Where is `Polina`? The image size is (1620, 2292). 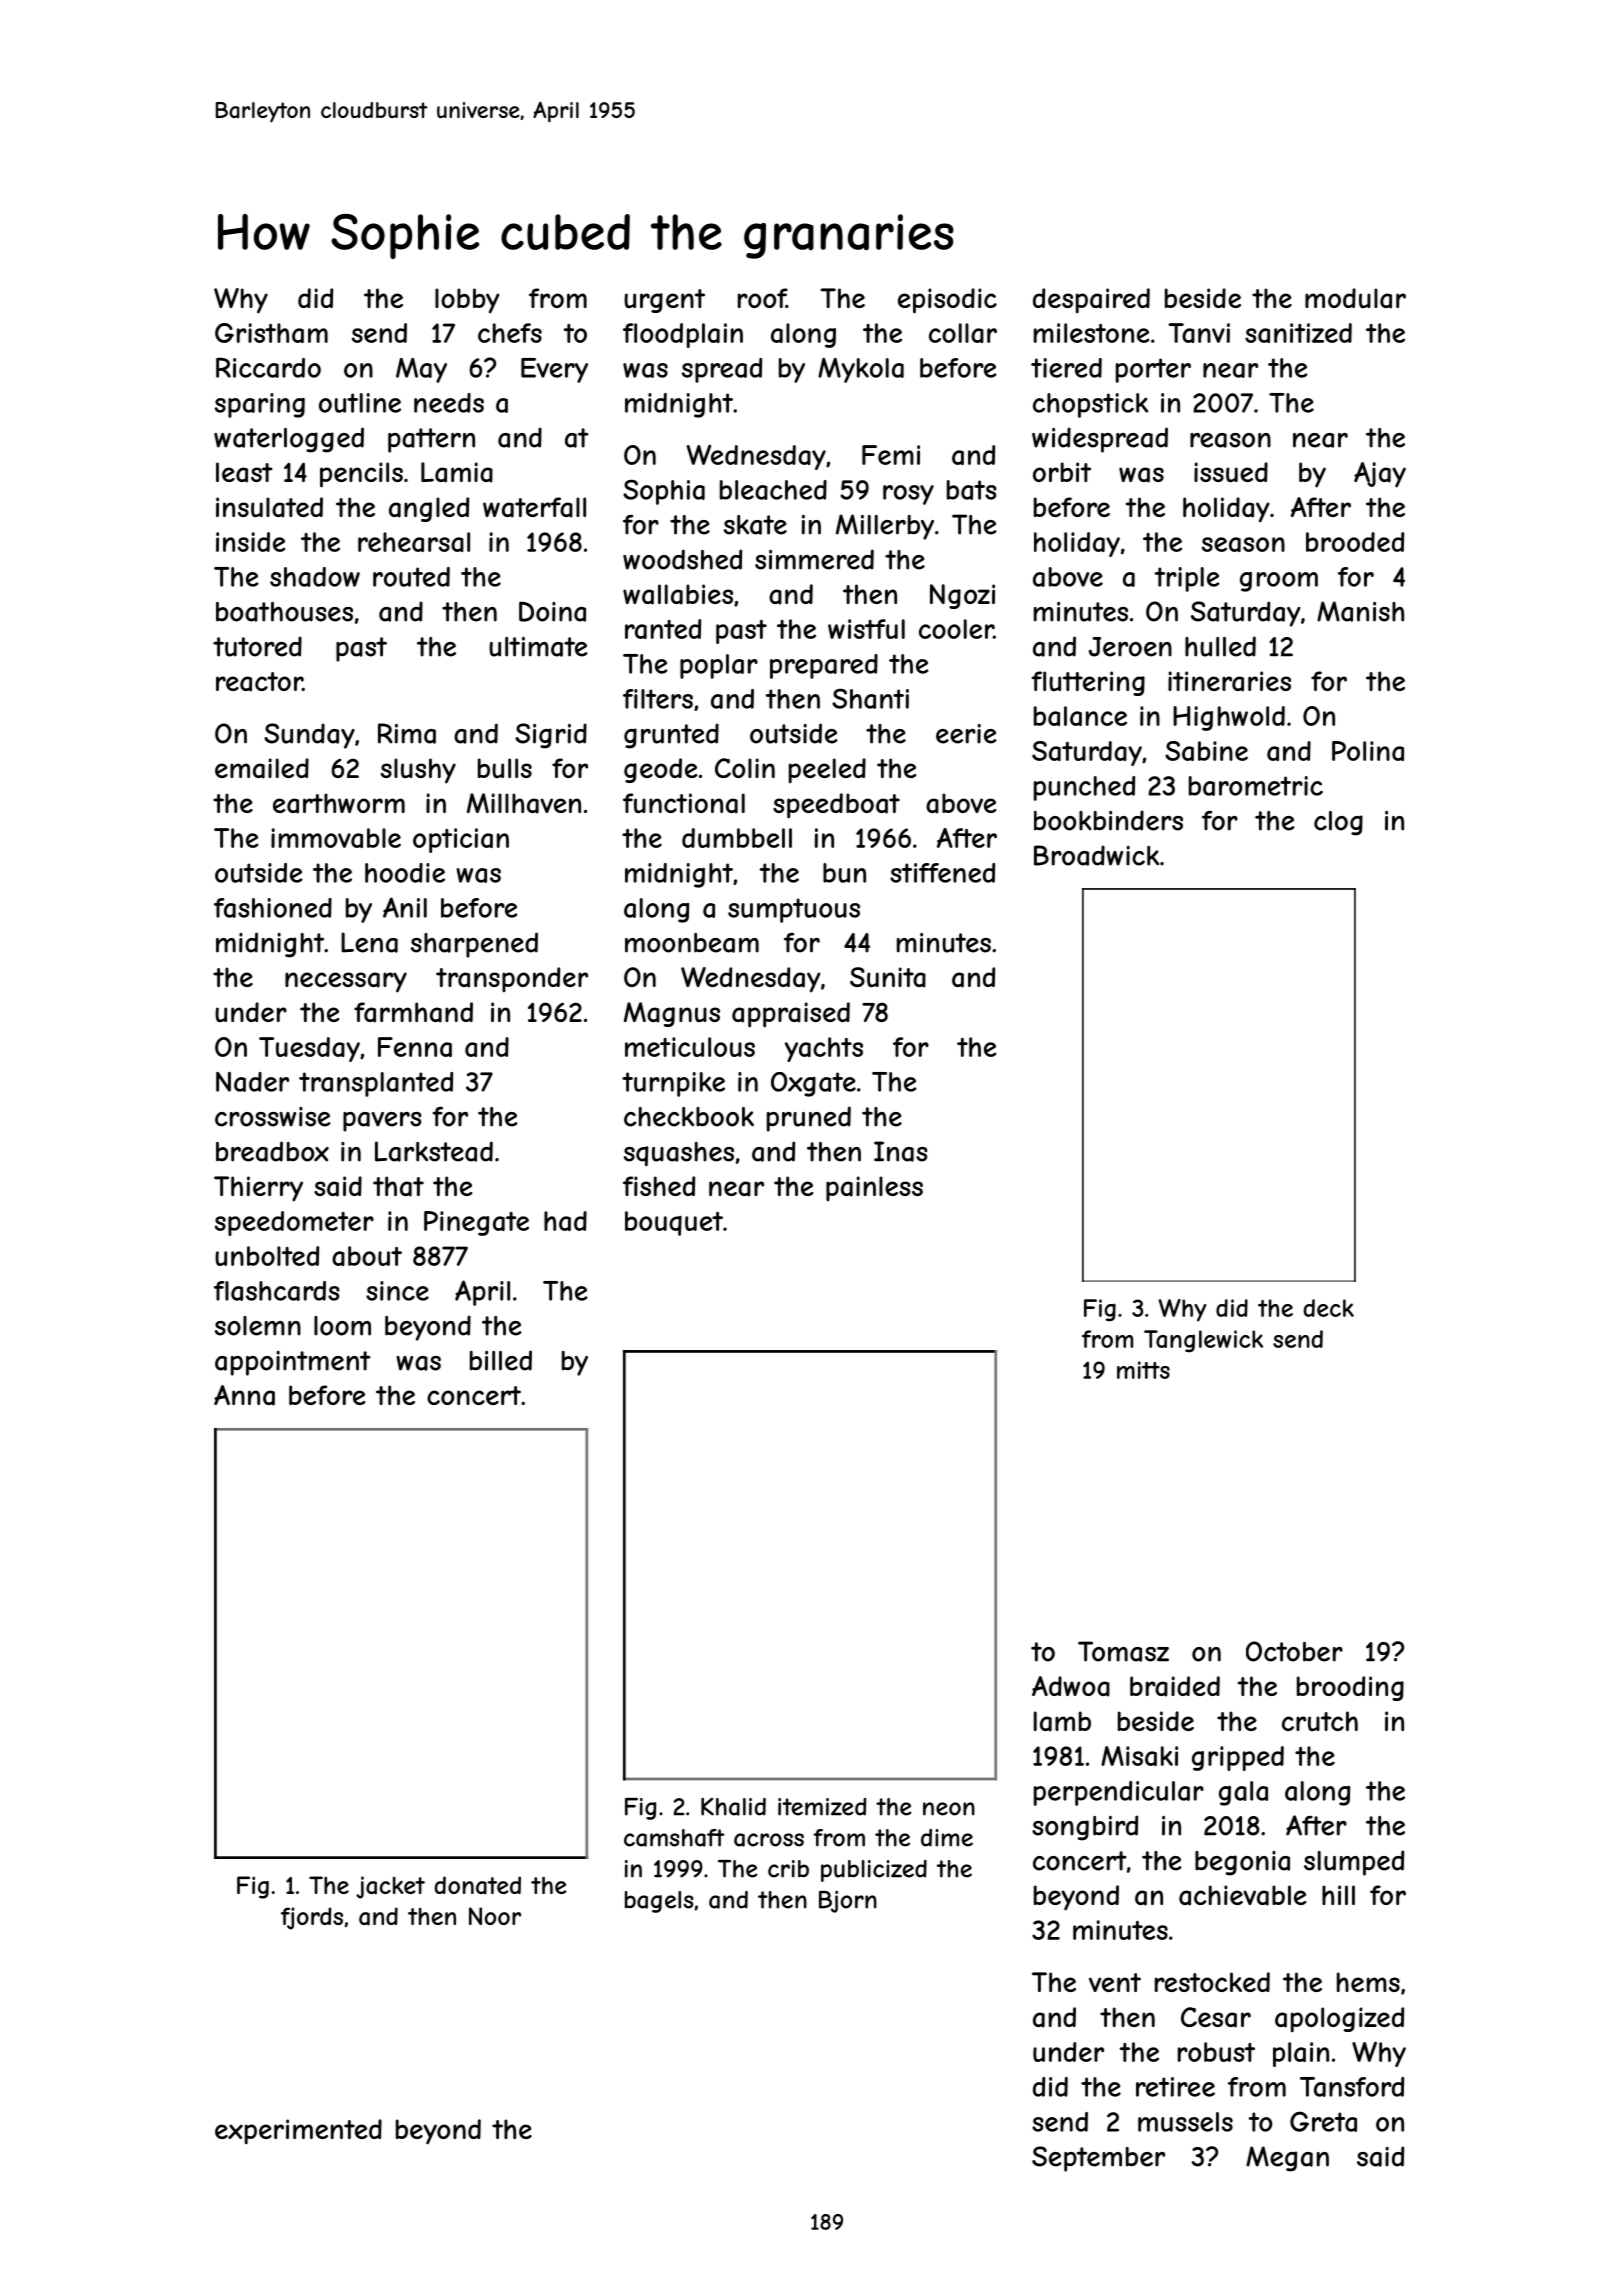
Polina is located at coordinates (1368, 751).
